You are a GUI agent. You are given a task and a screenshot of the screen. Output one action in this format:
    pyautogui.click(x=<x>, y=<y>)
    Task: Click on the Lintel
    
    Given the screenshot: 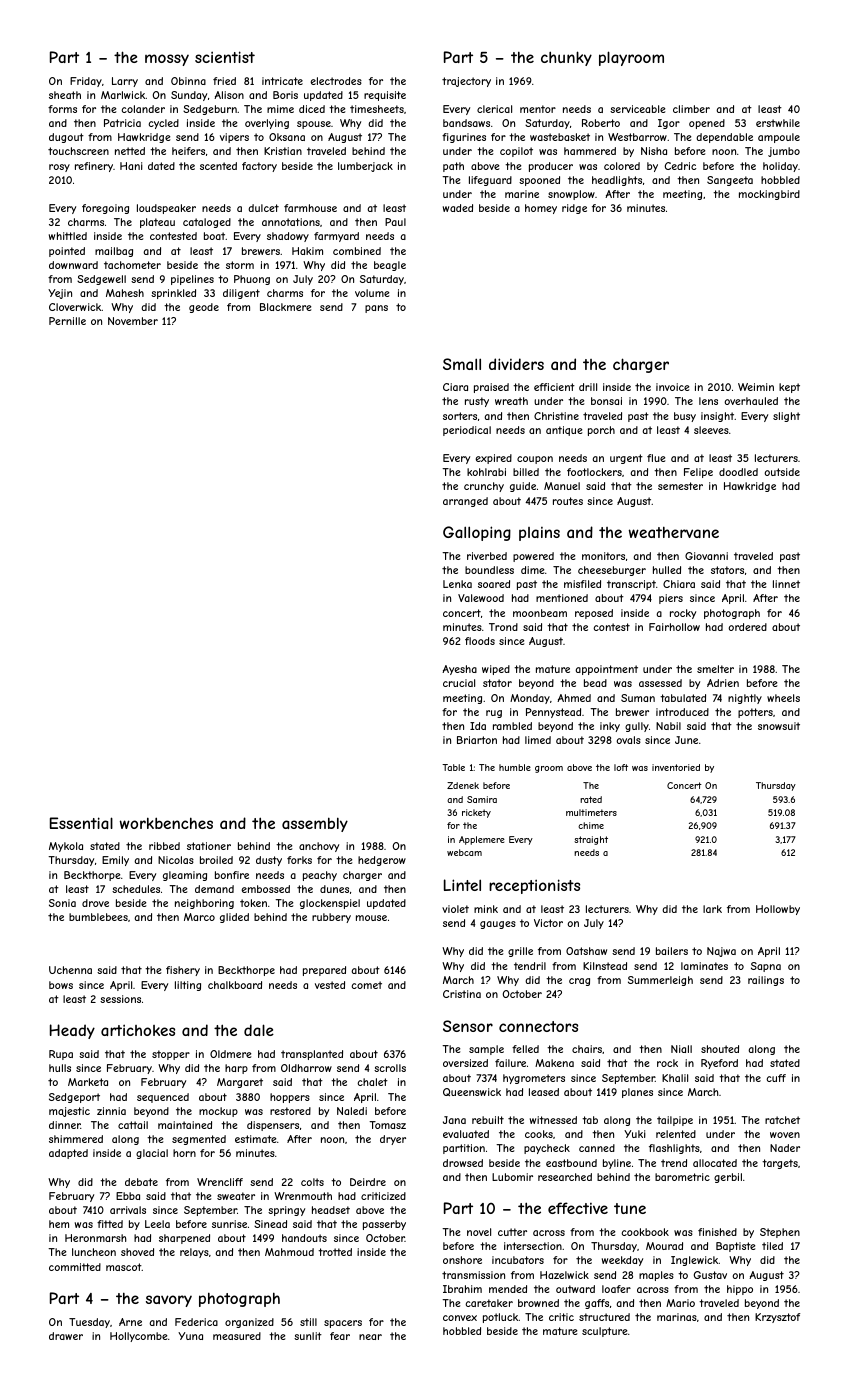 What is the action you would take?
    pyautogui.click(x=462, y=885)
